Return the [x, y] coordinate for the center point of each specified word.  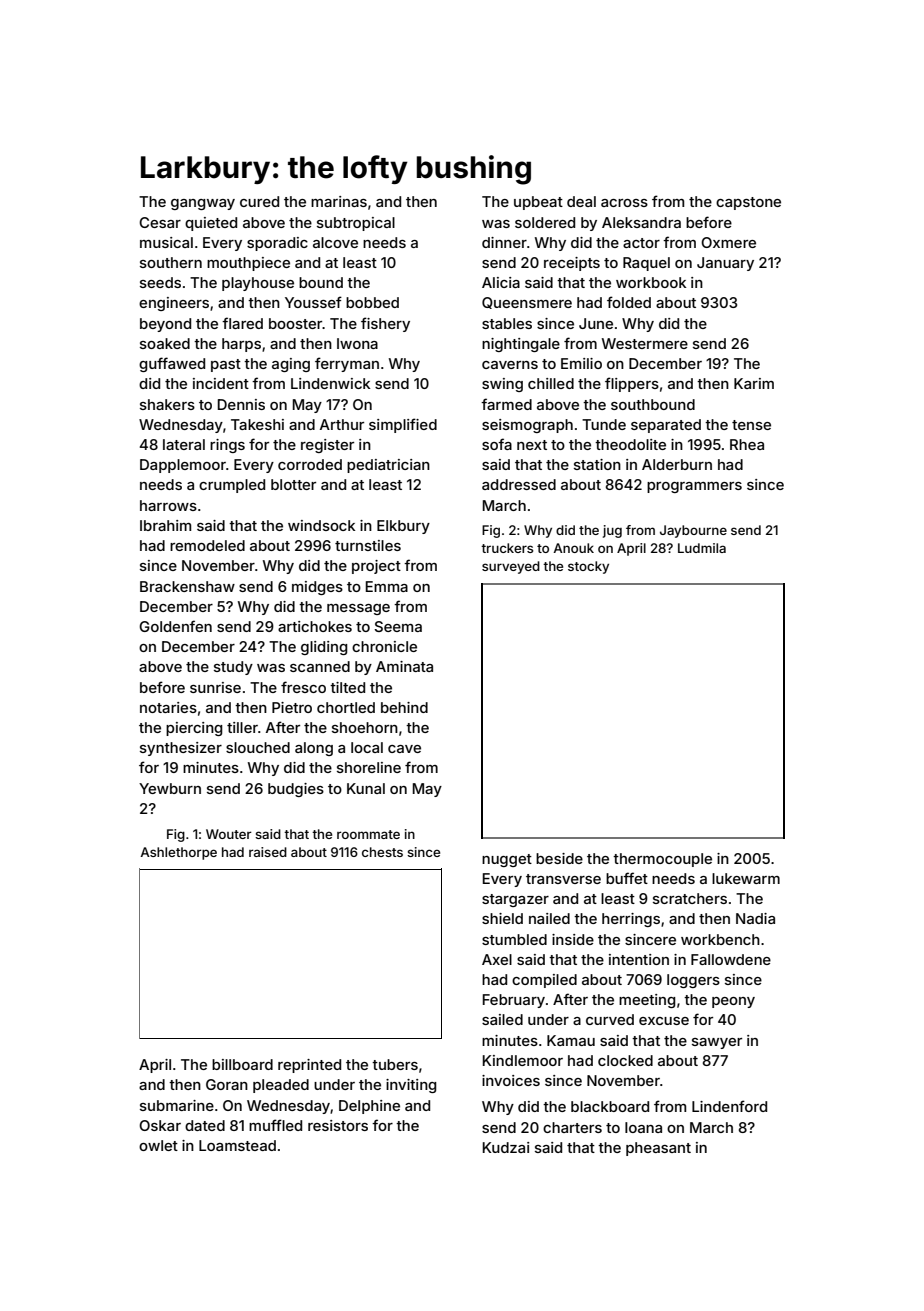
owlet [158, 1145]
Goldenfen [175, 626]
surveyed [511, 567]
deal [581, 201]
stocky [588, 567]
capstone [748, 203]
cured [259, 201]
